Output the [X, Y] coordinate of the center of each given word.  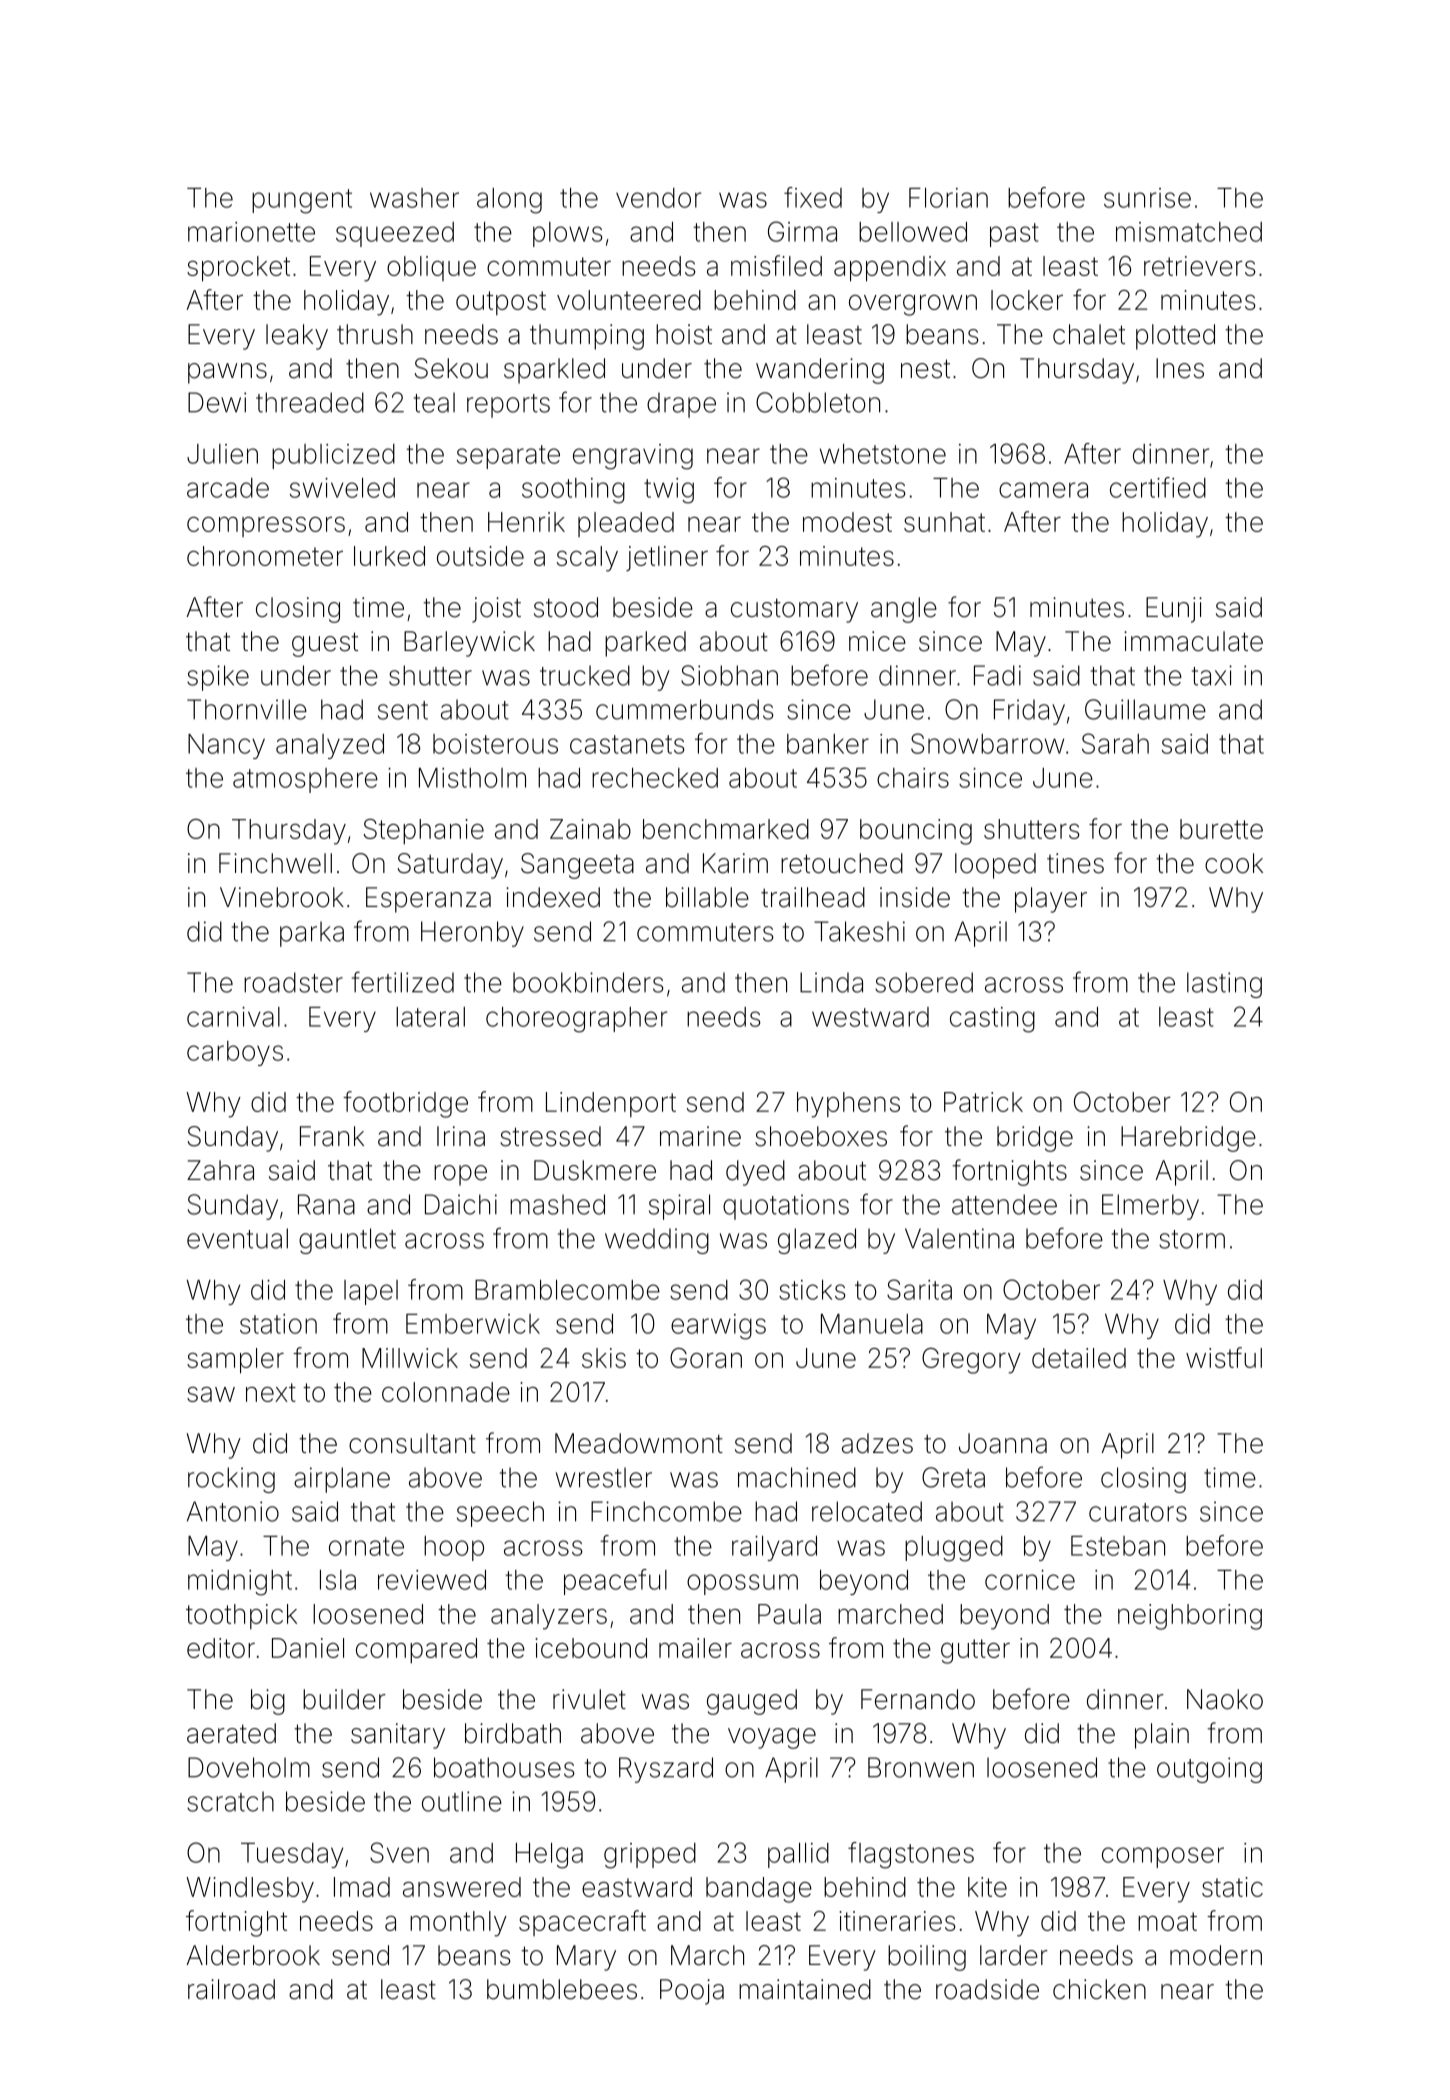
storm [1192, 1239]
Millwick [410, 1358]
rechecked [655, 778]
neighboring [1190, 1617]
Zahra [220, 1170]
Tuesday [292, 1855]
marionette [251, 232]
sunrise [1147, 198]
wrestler [604, 1477]
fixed [813, 197]
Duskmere [595, 1170]
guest [325, 644]
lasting [1224, 985]
